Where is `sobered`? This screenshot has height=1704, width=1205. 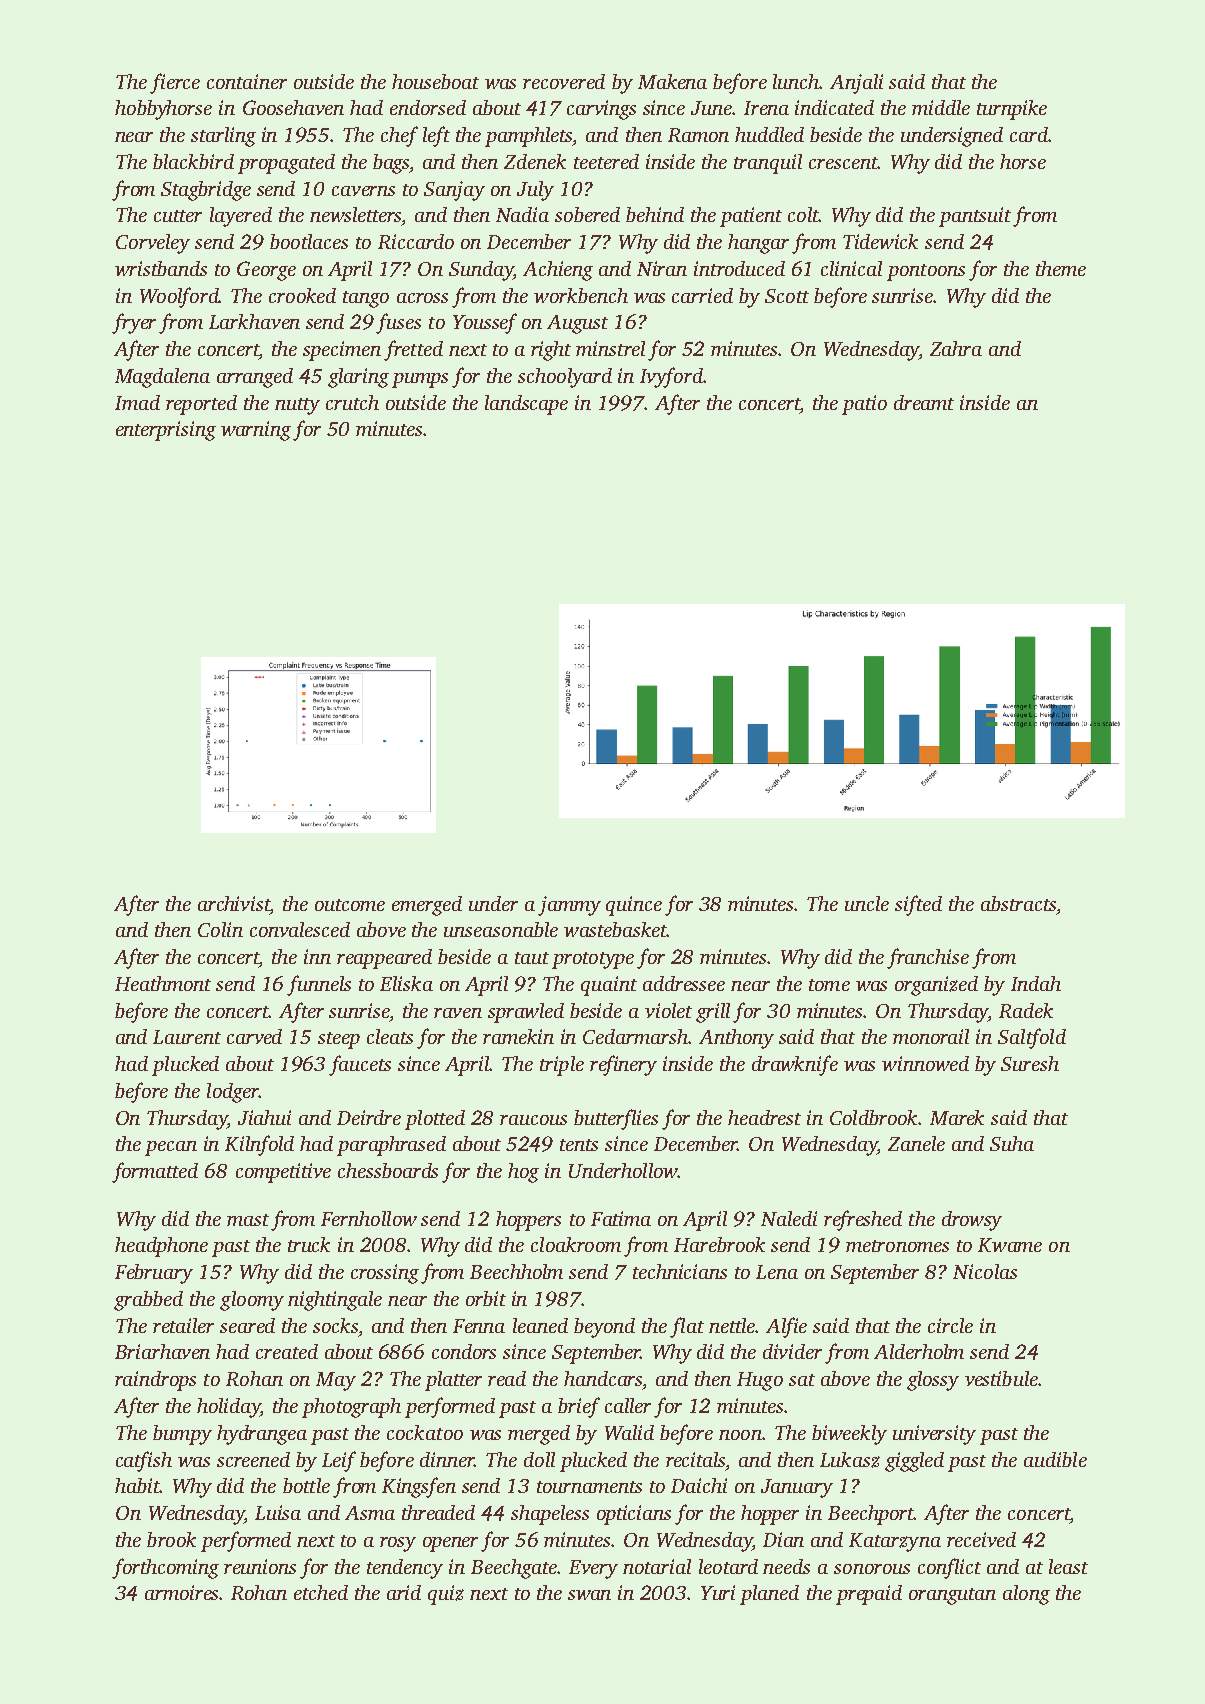 sobered is located at coordinates (587, 214).
